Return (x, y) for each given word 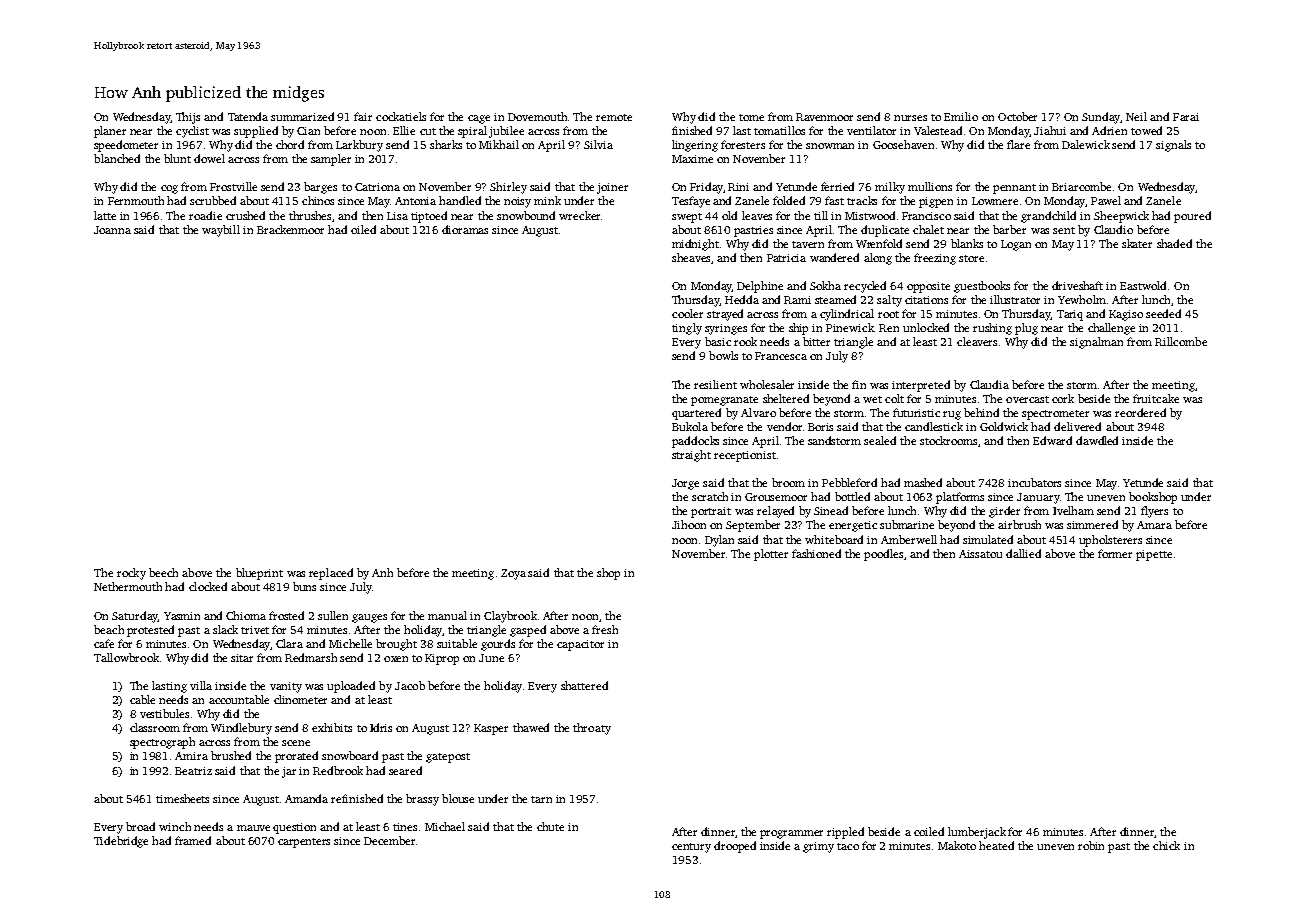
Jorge (685, 484)
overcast (1027, 399)
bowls (723, 355)
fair (363, 116)
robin (1091, 845)
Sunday (1101, 118)
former (1115, 553)
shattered (584, 685)
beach (109, 629)
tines (405, 827)
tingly (687, 329)
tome (751, 117)
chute (550, 826)
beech (163, 572)
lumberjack (977, 833)
